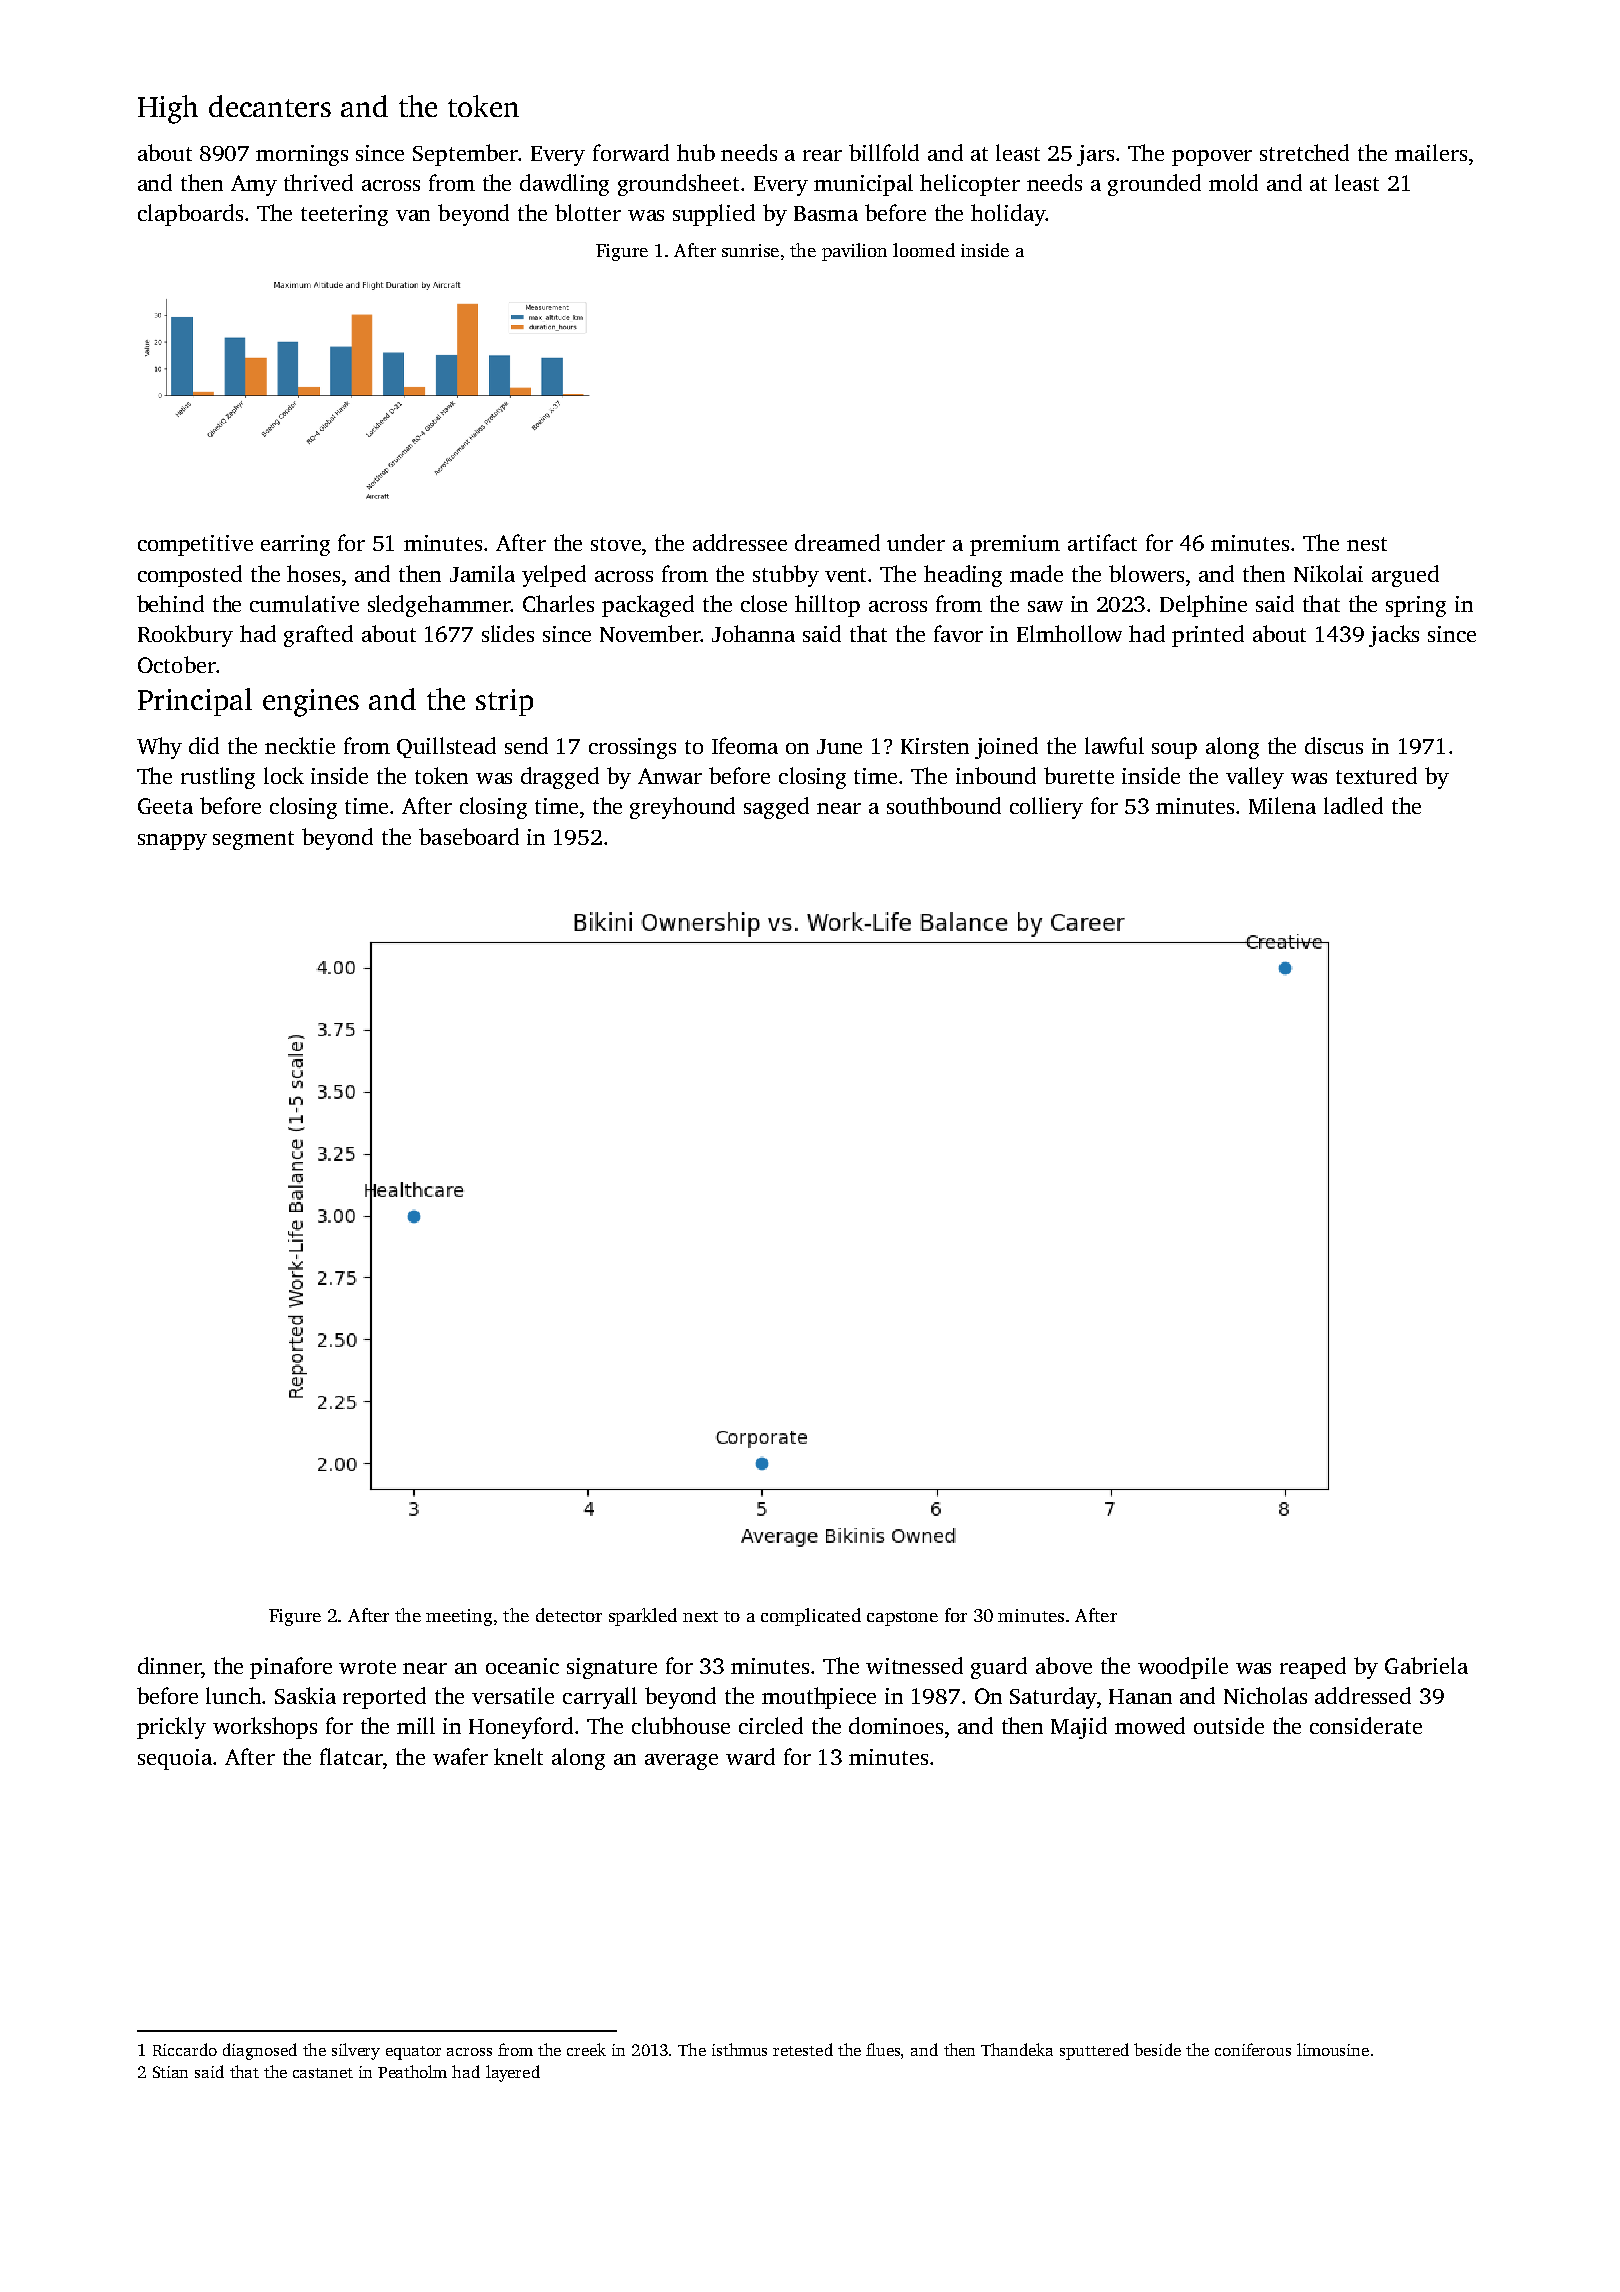 The height and width of the document is (2292, 1620). What do you see at coordinates (1367, 544) in the document?
I see `nest` at bounding box center [1367, 544].
